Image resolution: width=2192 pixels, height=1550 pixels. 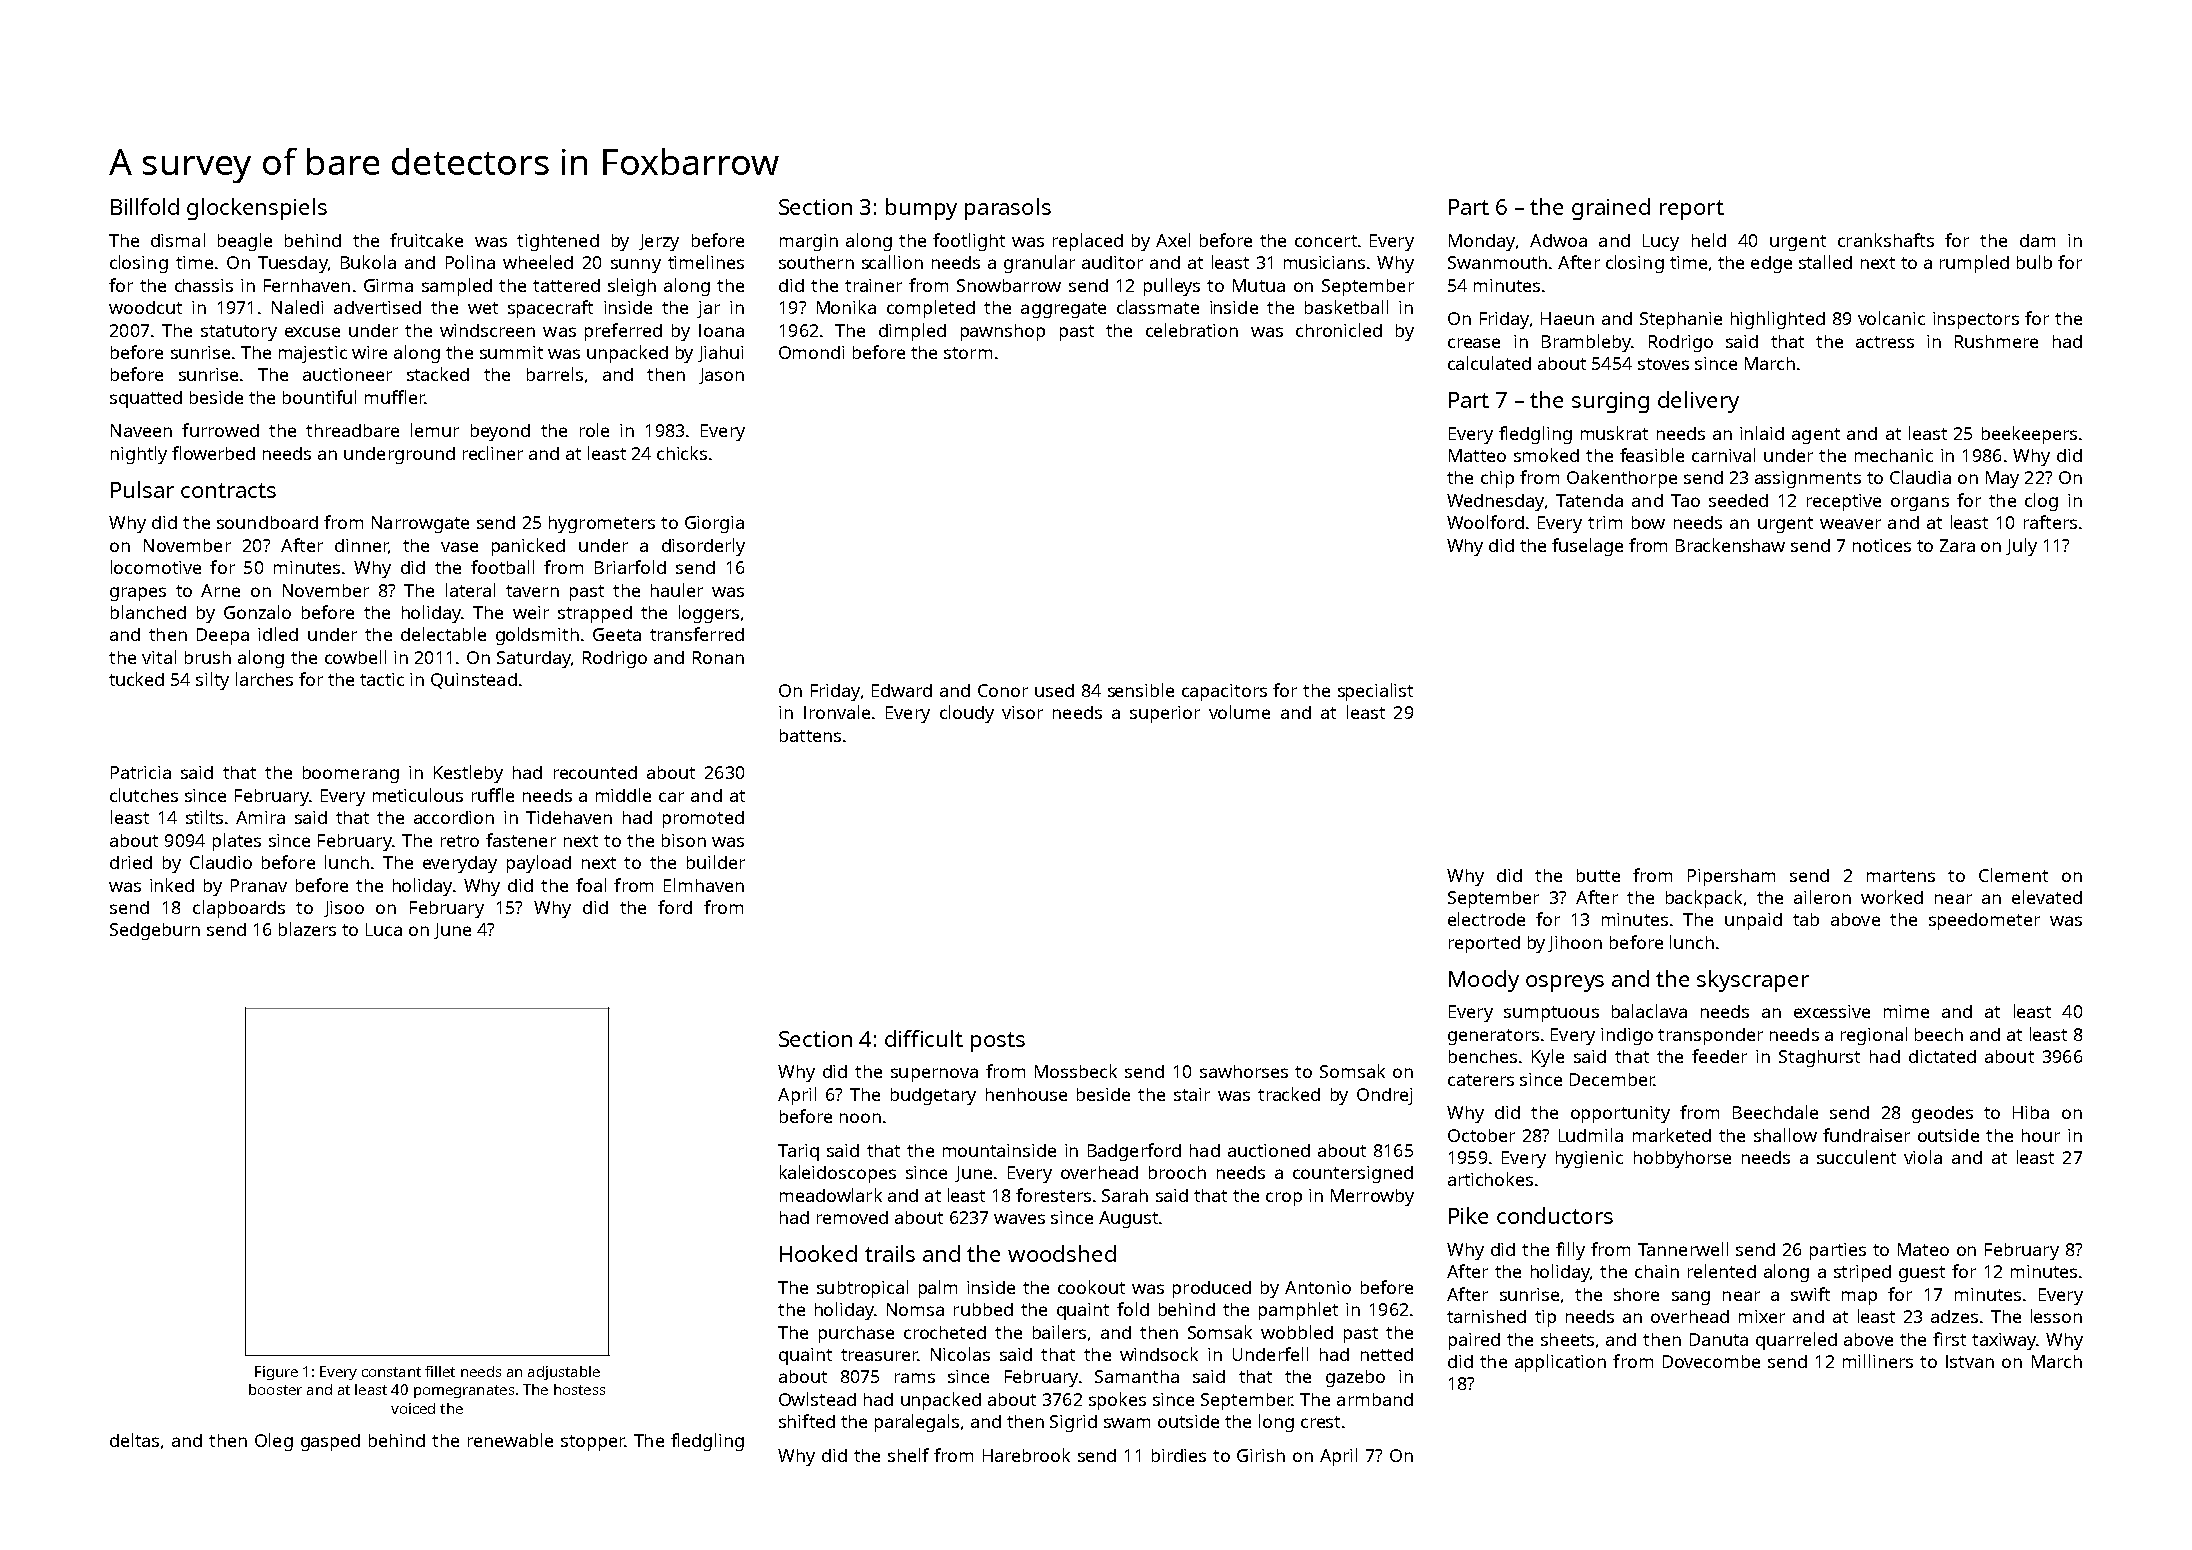 I want to click on receptive, so click(x=1844, y=502).
